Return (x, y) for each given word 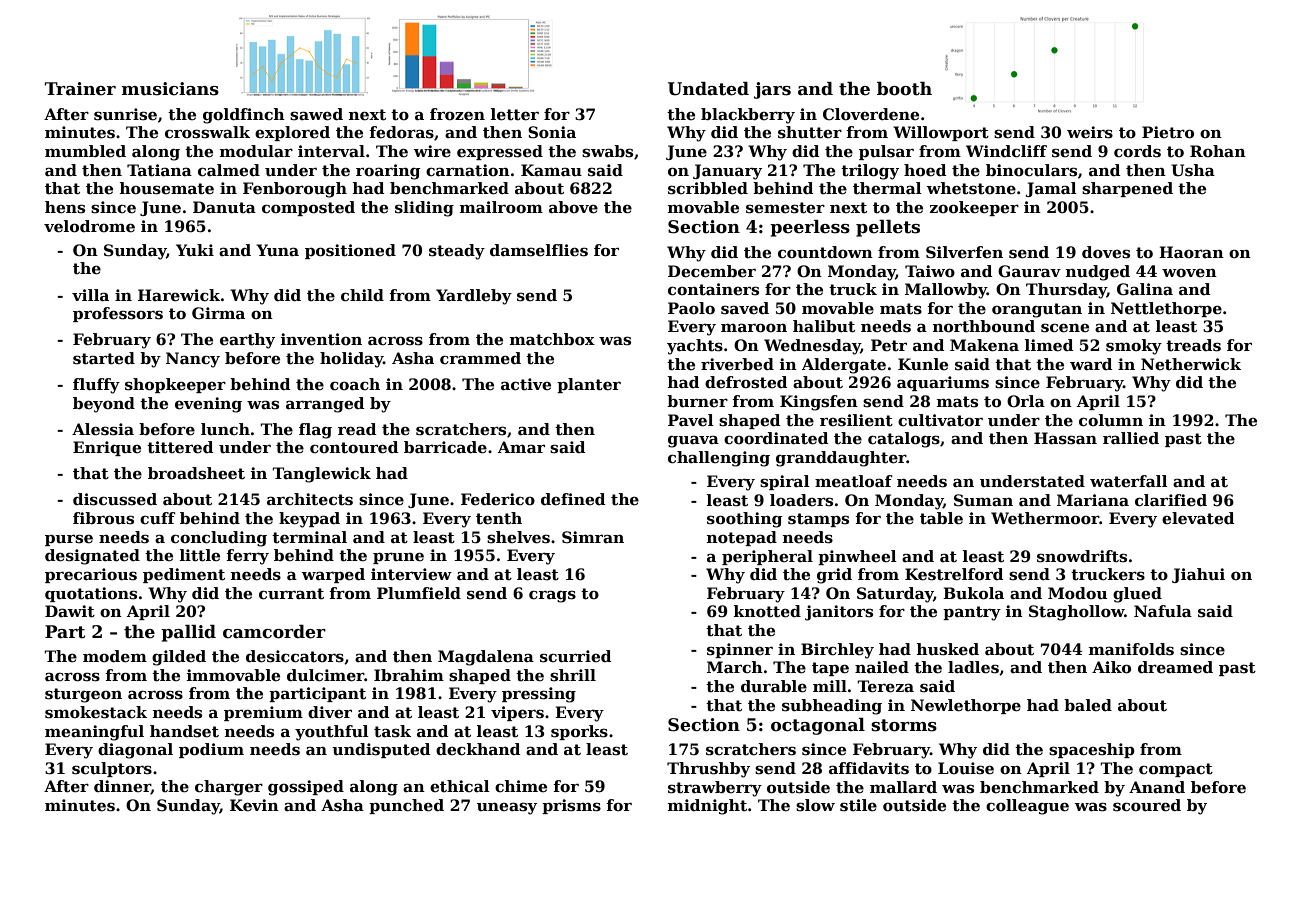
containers (713, 289)
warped (333, 575)
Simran (593, 537)
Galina (1145, 289)
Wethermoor (1045, 518)
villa (90, 295)
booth (904, 89)
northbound (984, 326)
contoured (354, 447)
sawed (316, 114)
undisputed (381, 750)
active (526, 384)
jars (772, 90)
